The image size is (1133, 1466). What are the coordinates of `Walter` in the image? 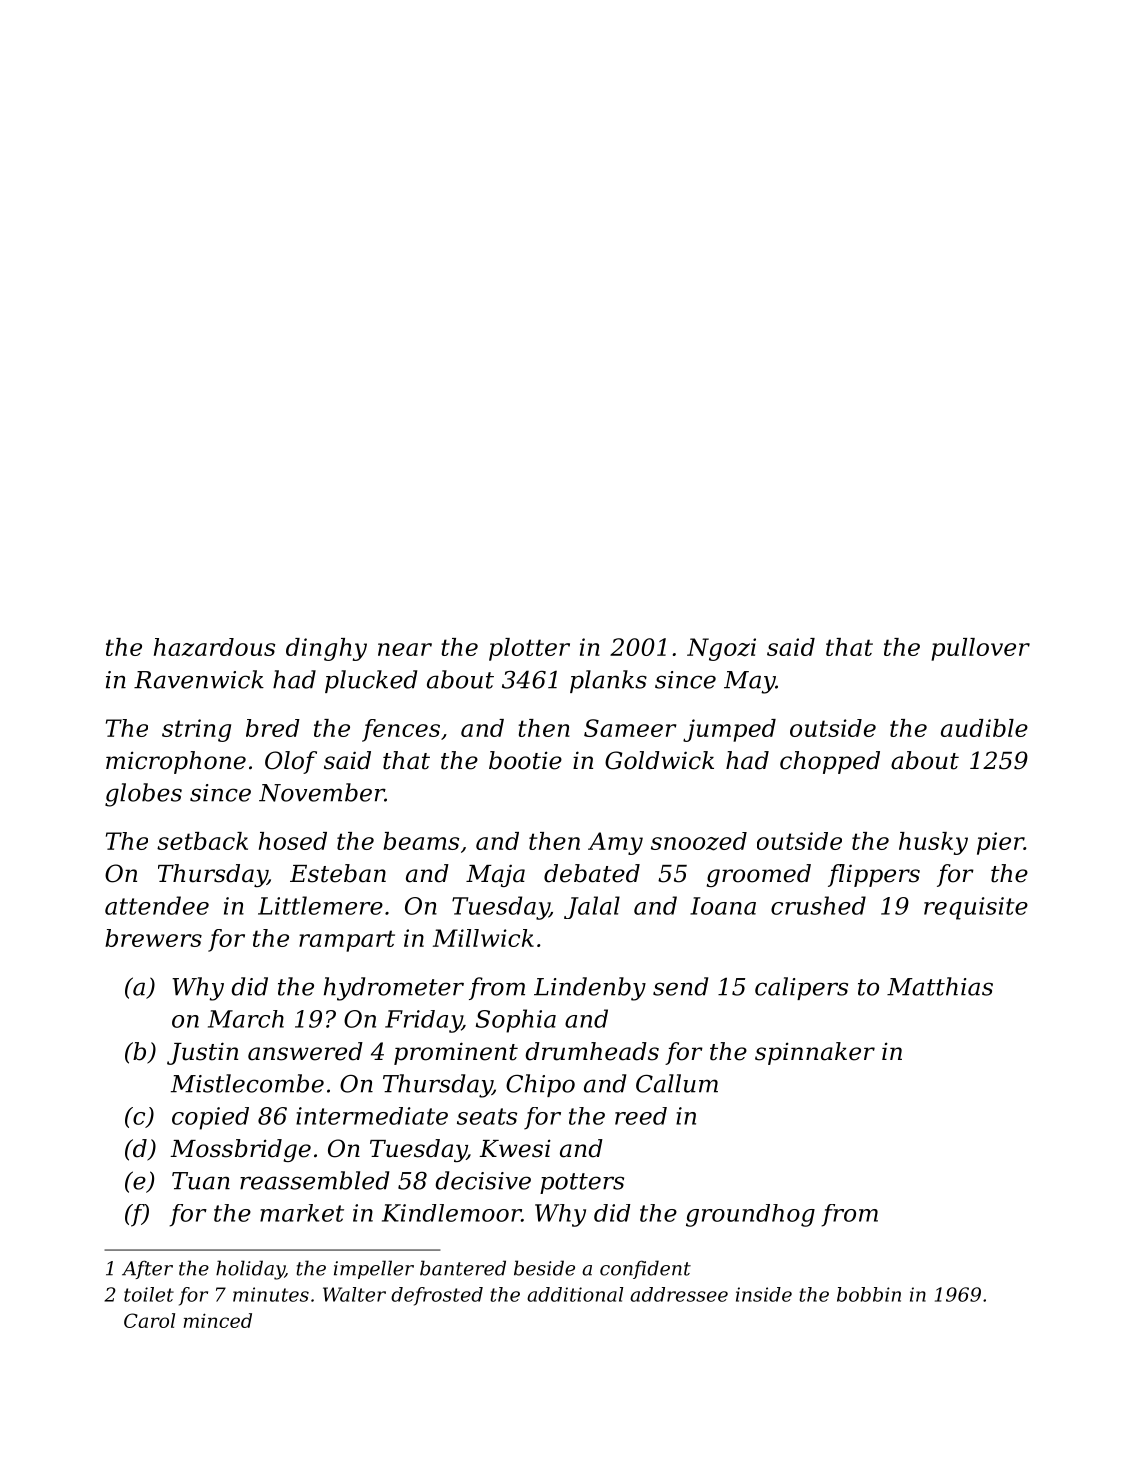 It's located at (354, 1294).
